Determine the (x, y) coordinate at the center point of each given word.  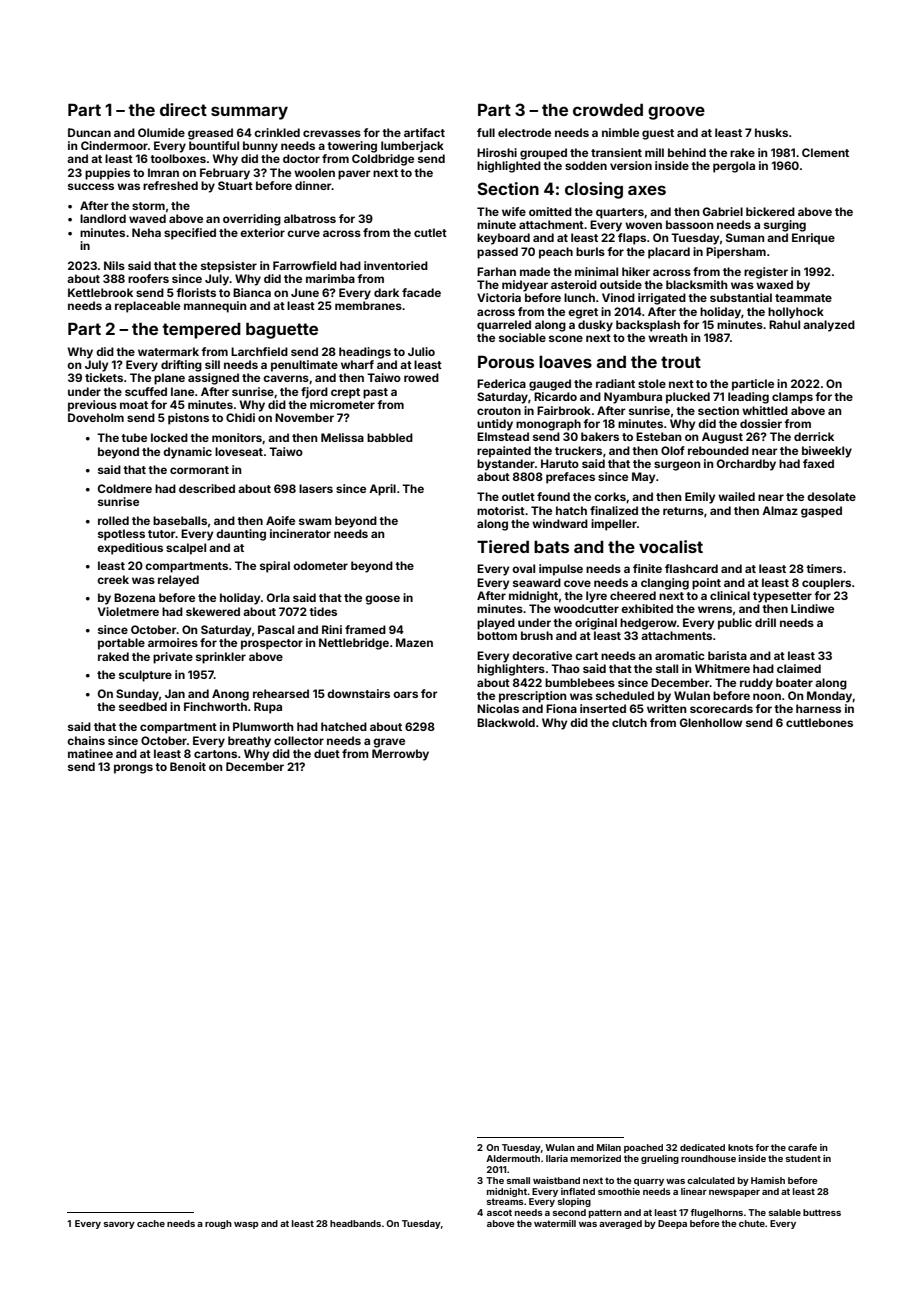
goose (382, 600)
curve (303, 233)
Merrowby (400, 755)
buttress (822, 1212)
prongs (133, 769)
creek (113, 579)
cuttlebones (819, 722)
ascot (499, 1212)
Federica (501, 383)
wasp (246, 1225)
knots (741, 1147)
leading (748, 398)
